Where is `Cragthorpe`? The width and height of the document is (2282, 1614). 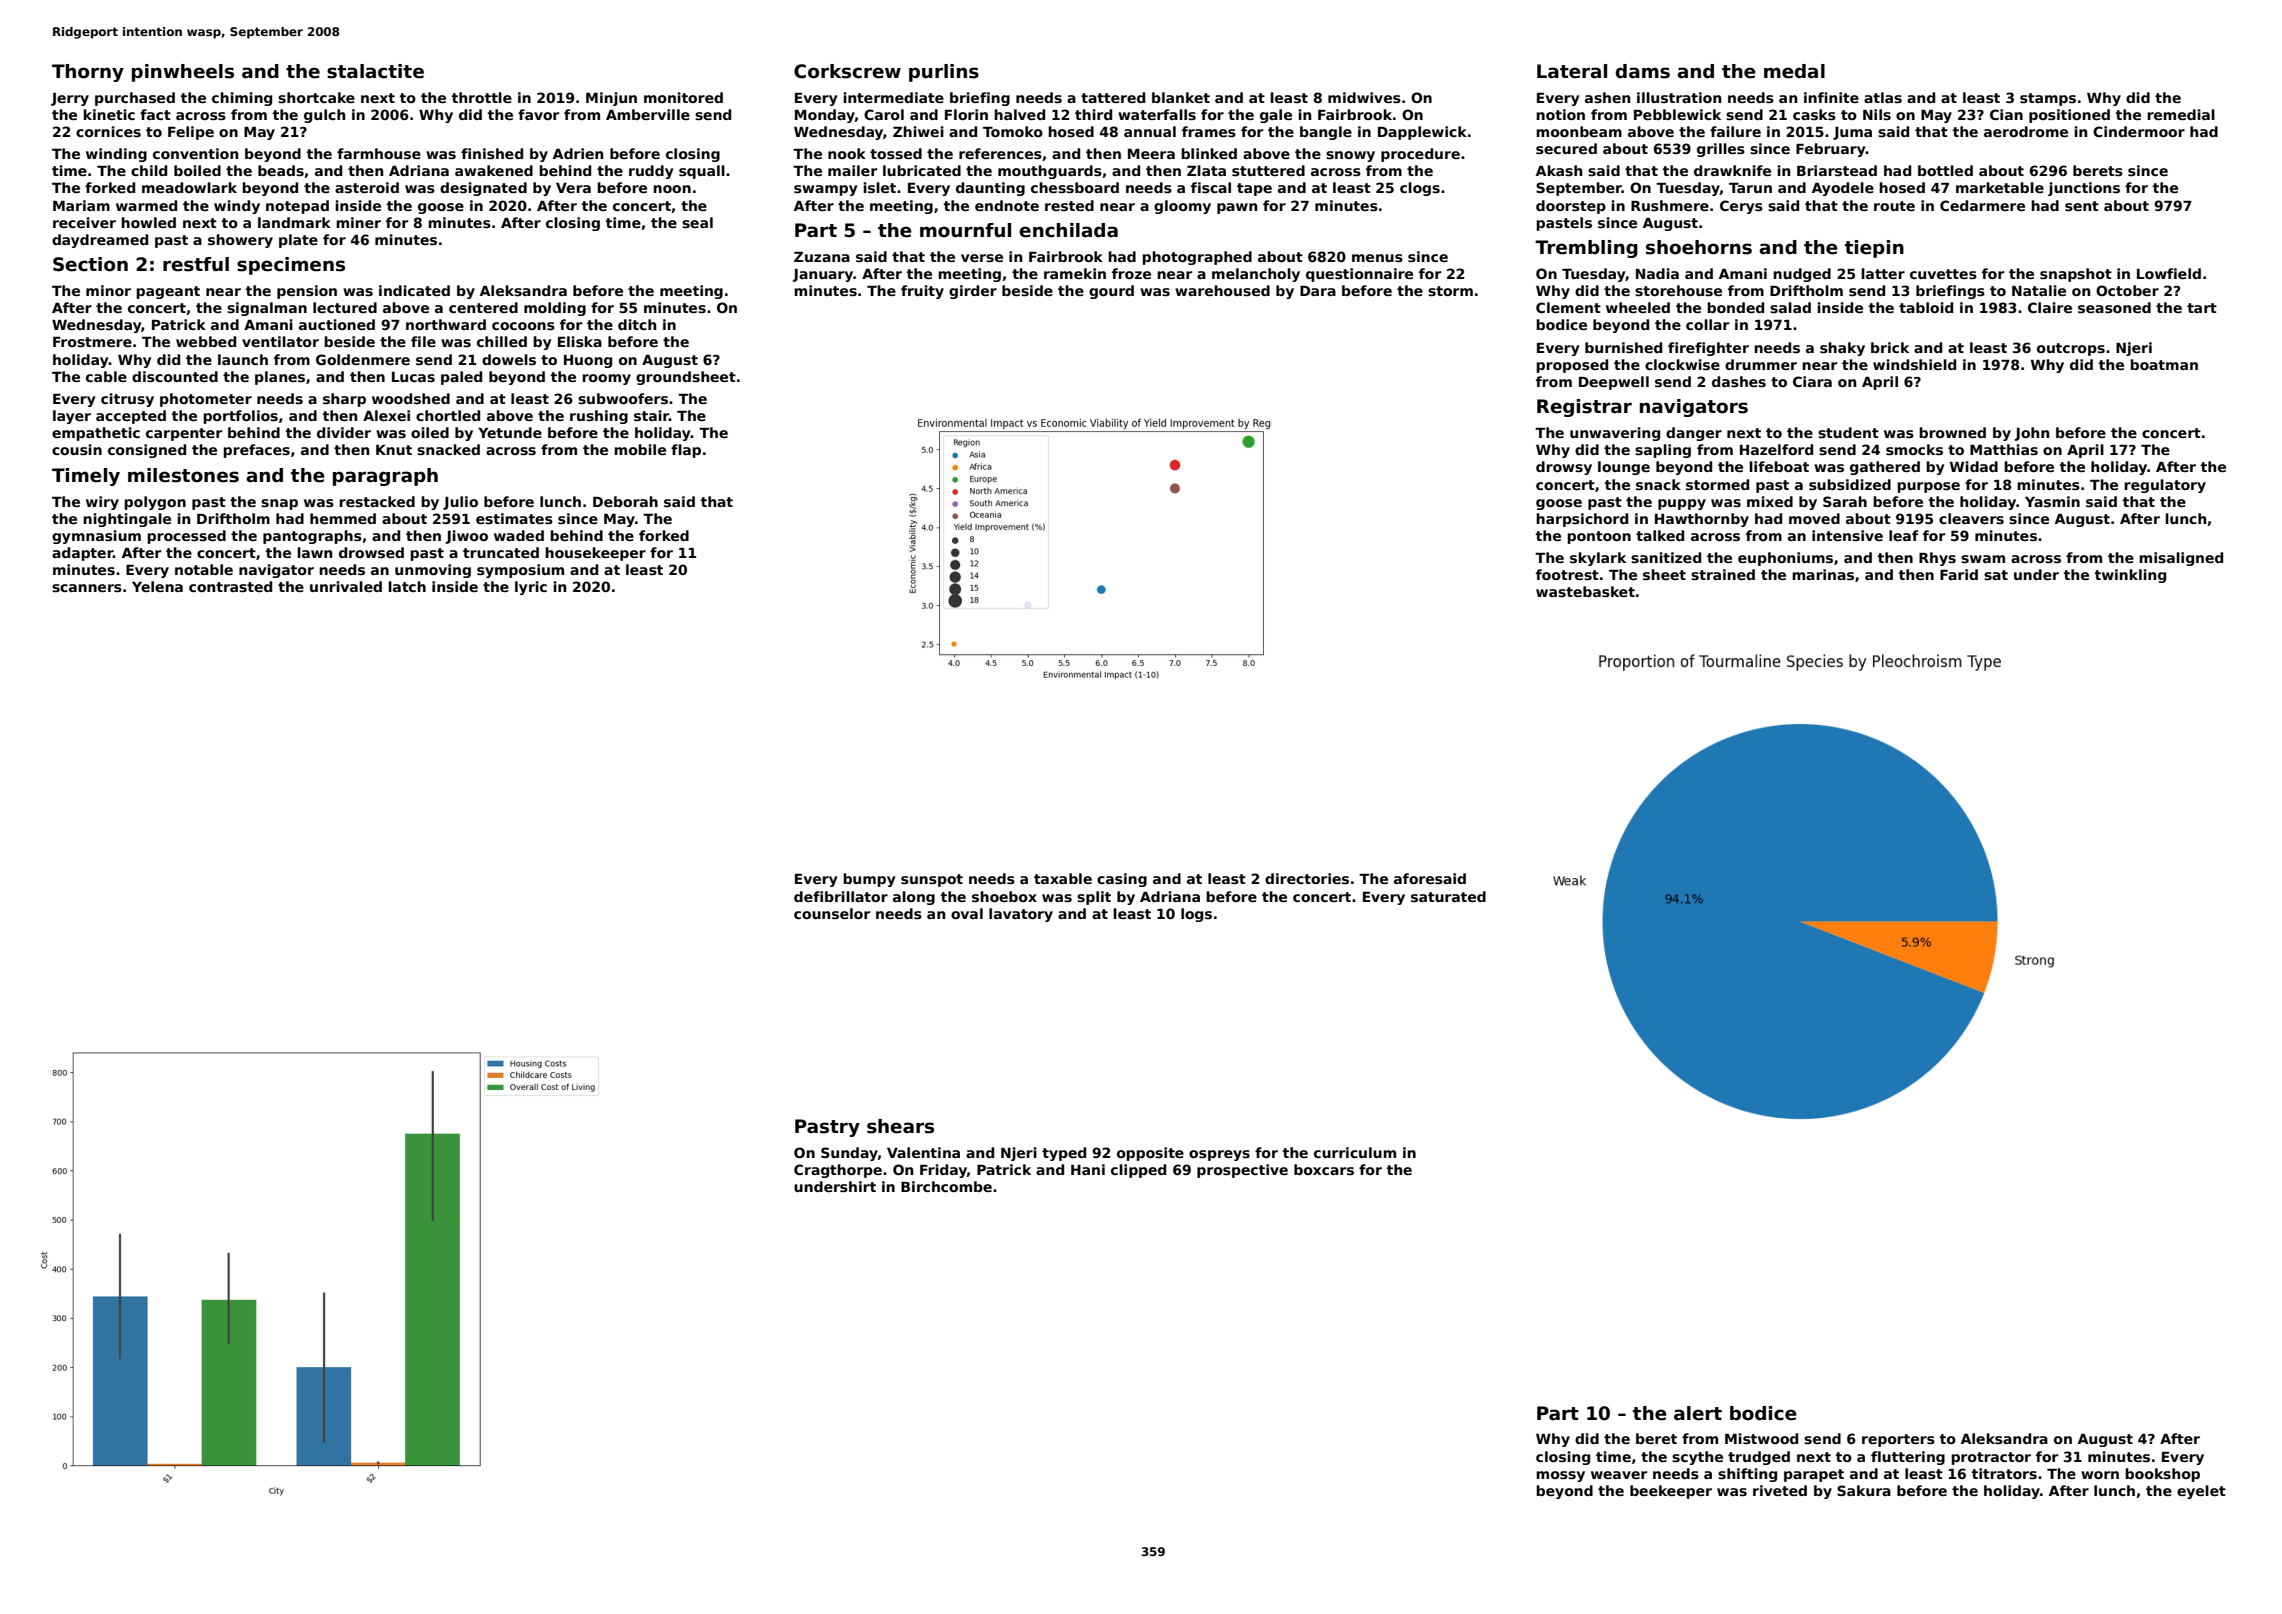 Cragthorpe is located at coordinates (838, 1171).
